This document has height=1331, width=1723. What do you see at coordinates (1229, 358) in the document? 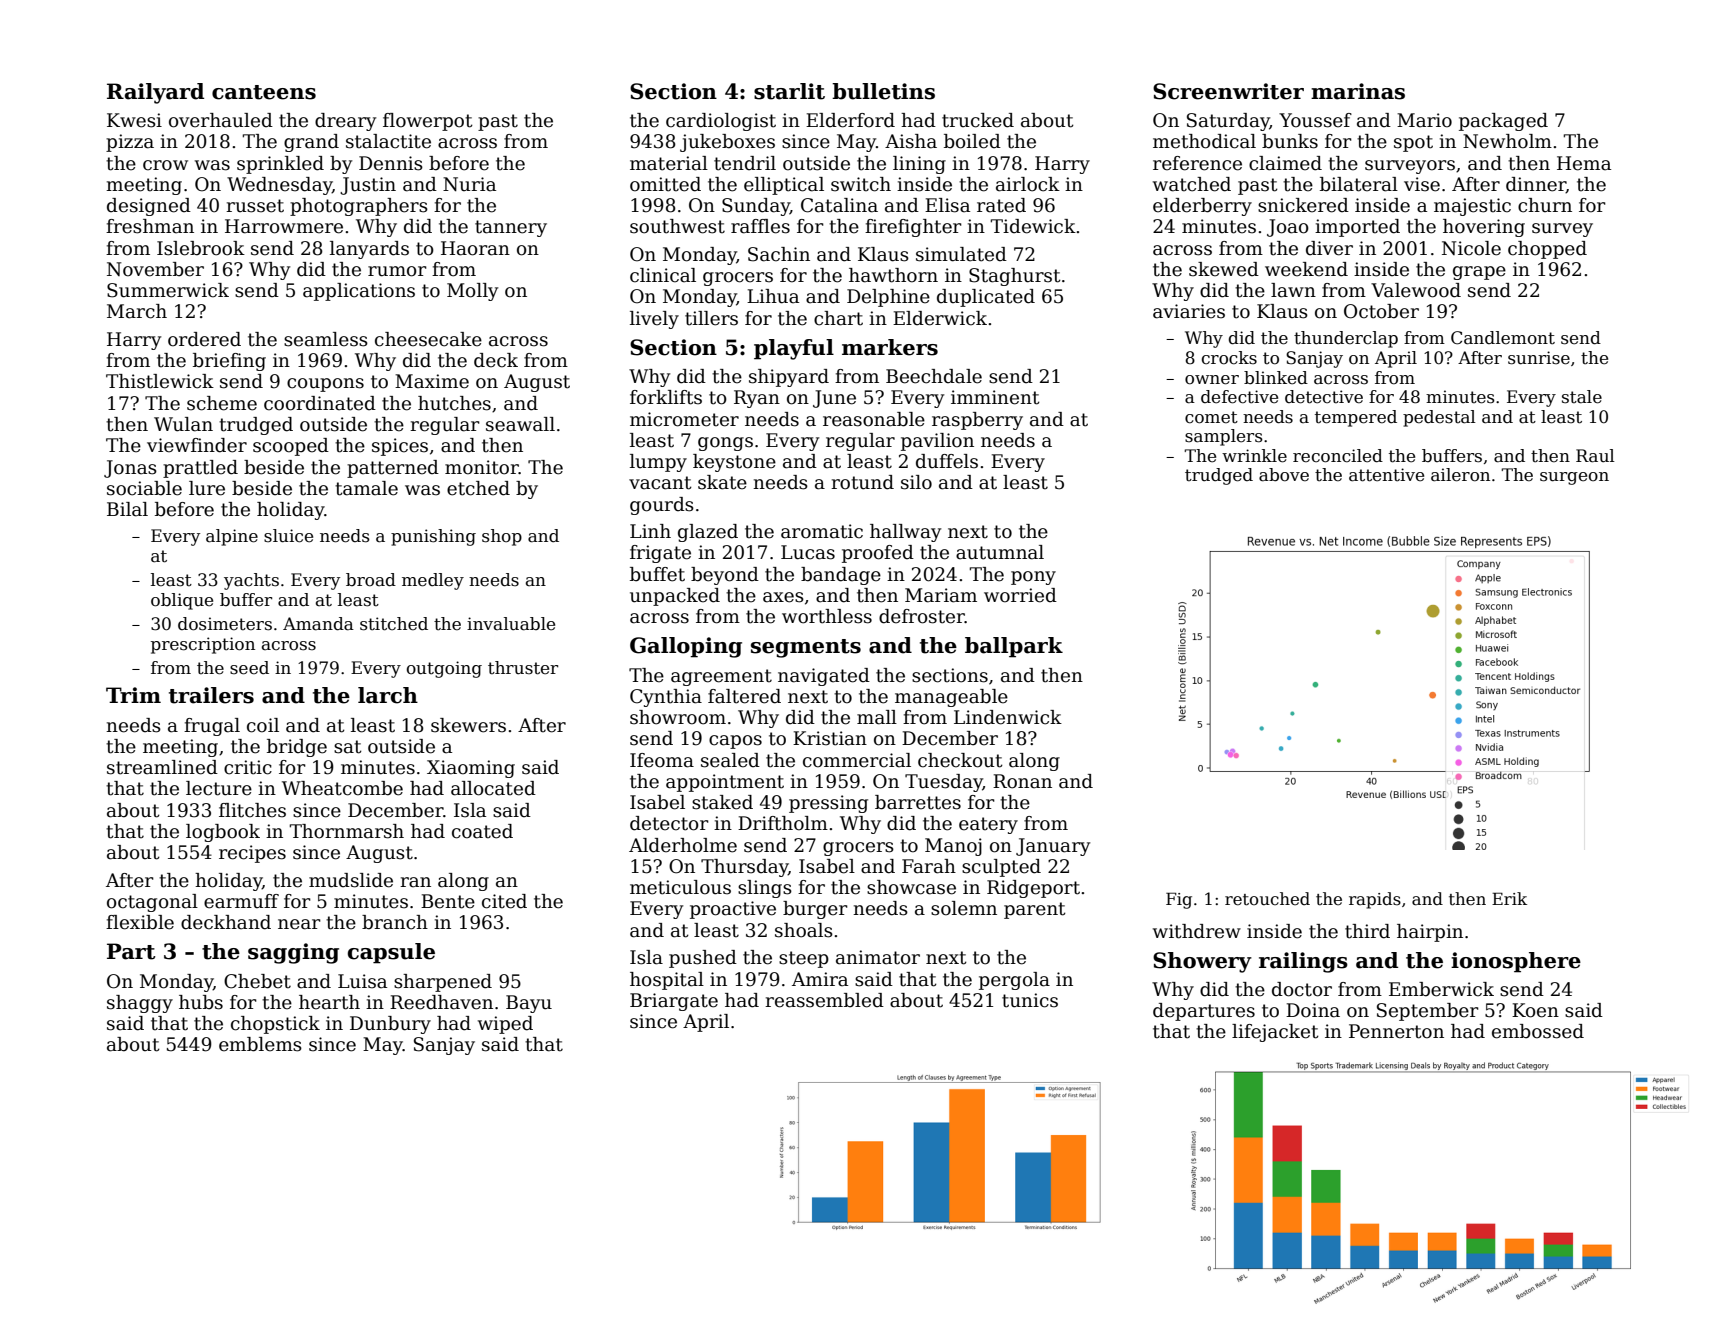
I see `crocks` at bounding box center [1229, 358].
